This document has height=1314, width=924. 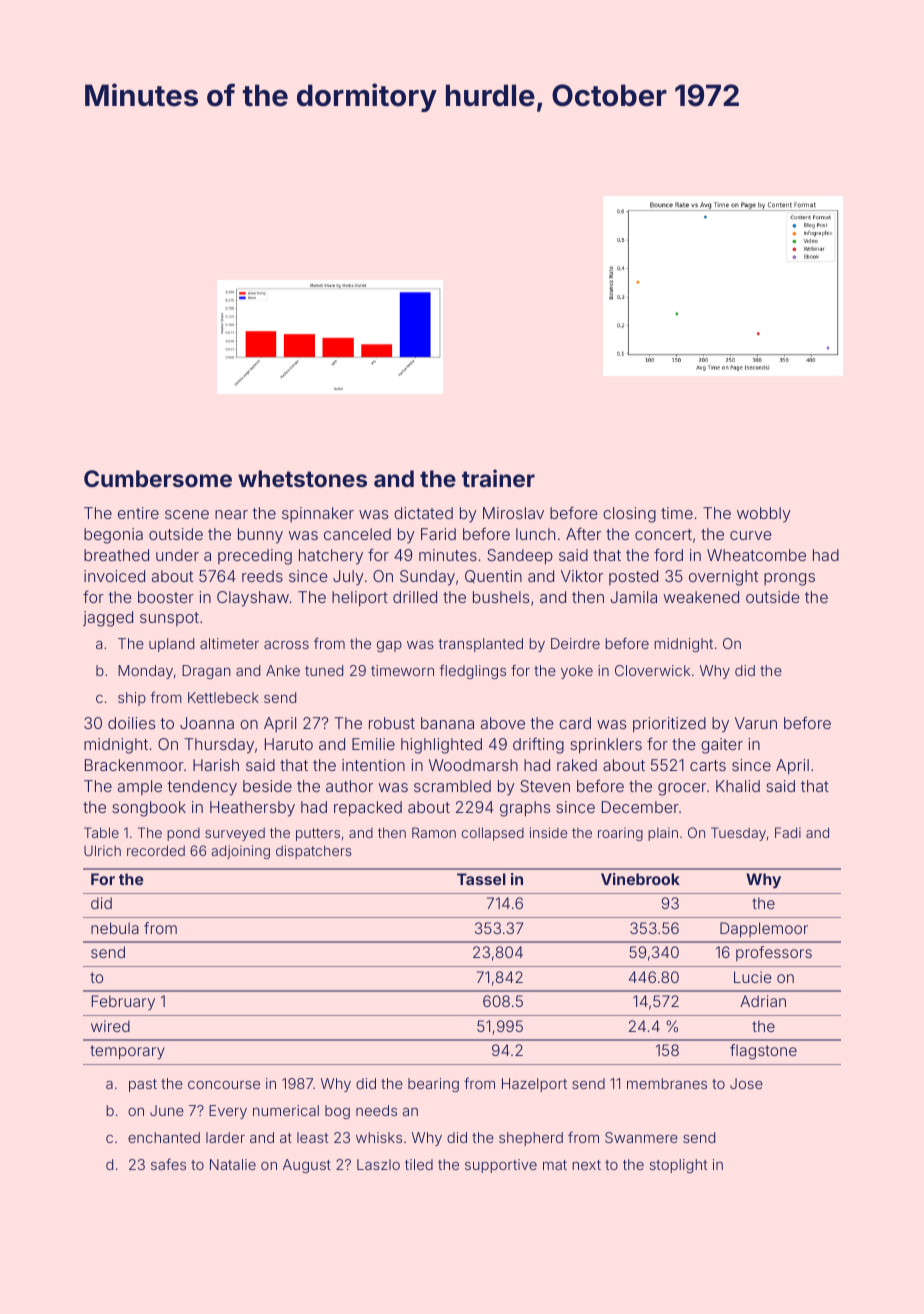 I want to click on tuned, so click(x=324, y=670).
